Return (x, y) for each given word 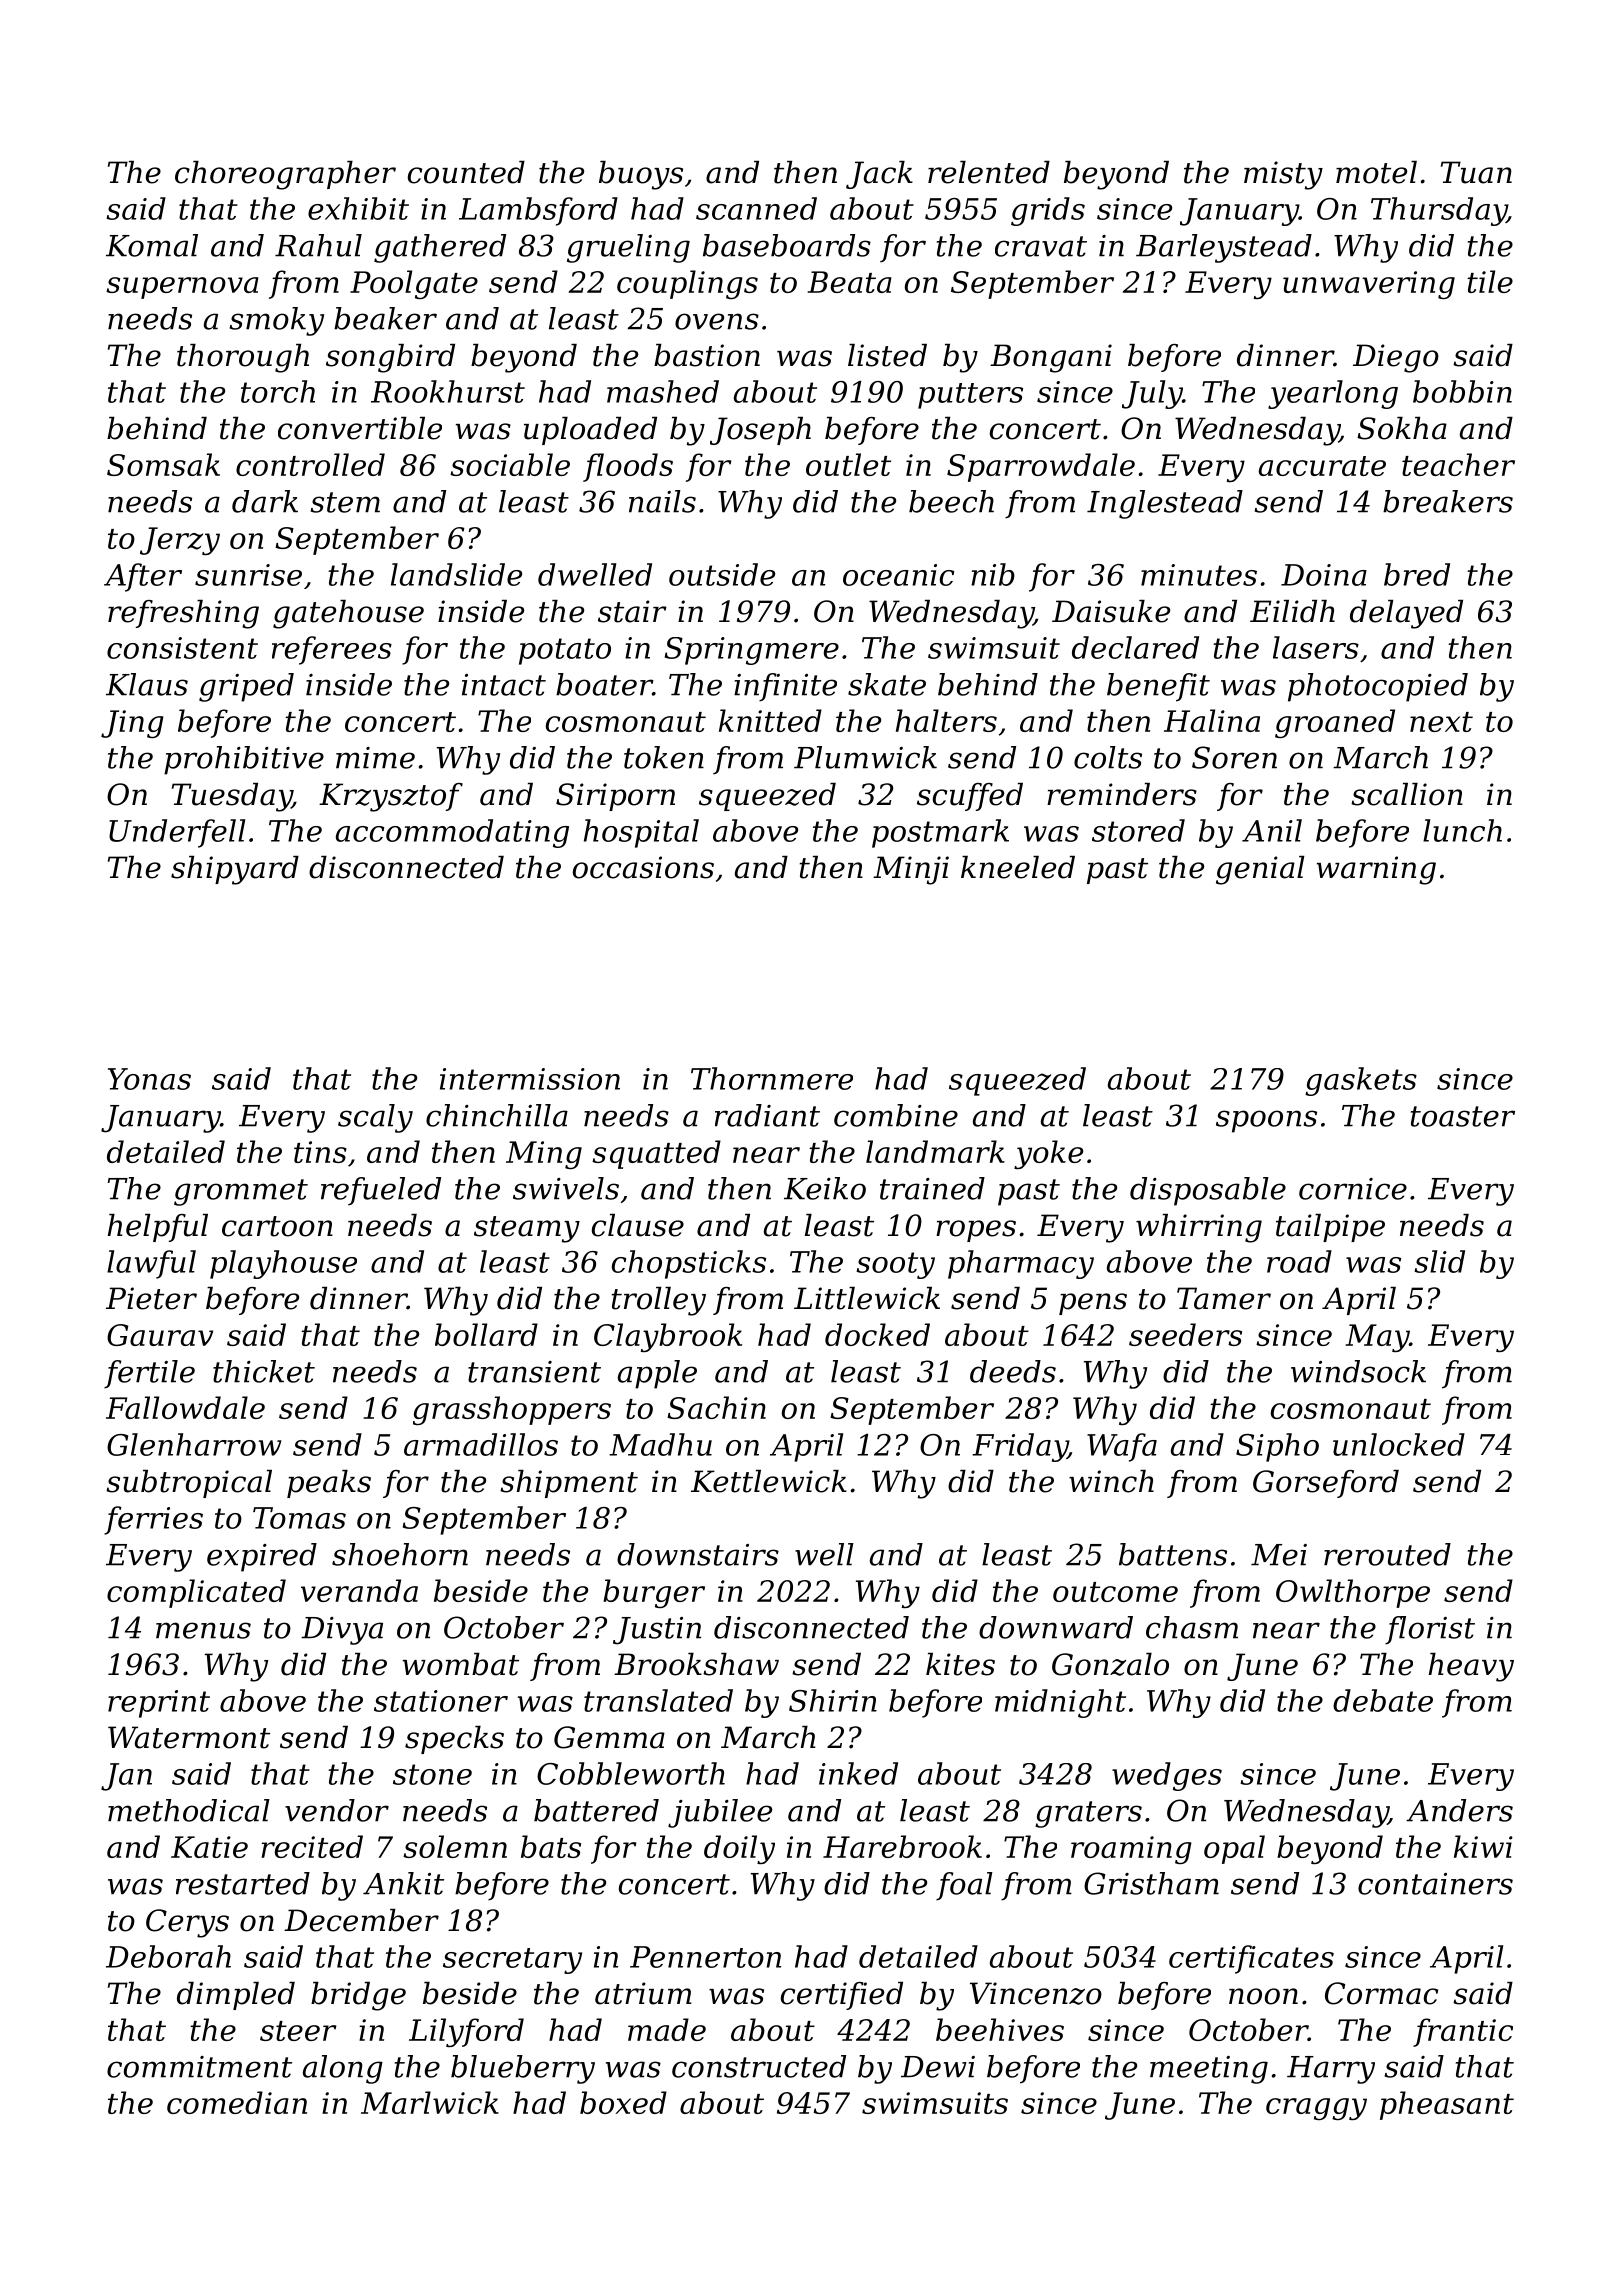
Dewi (938, 2067)
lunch (1462, 830)
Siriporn (615, 797)
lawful (151, 1264)
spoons (1266, 1121)
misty (1283, 175)
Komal (152, 245)
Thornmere (772, 1078)
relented (989, 172)
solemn (455, 1846)
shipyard (235, 870)
